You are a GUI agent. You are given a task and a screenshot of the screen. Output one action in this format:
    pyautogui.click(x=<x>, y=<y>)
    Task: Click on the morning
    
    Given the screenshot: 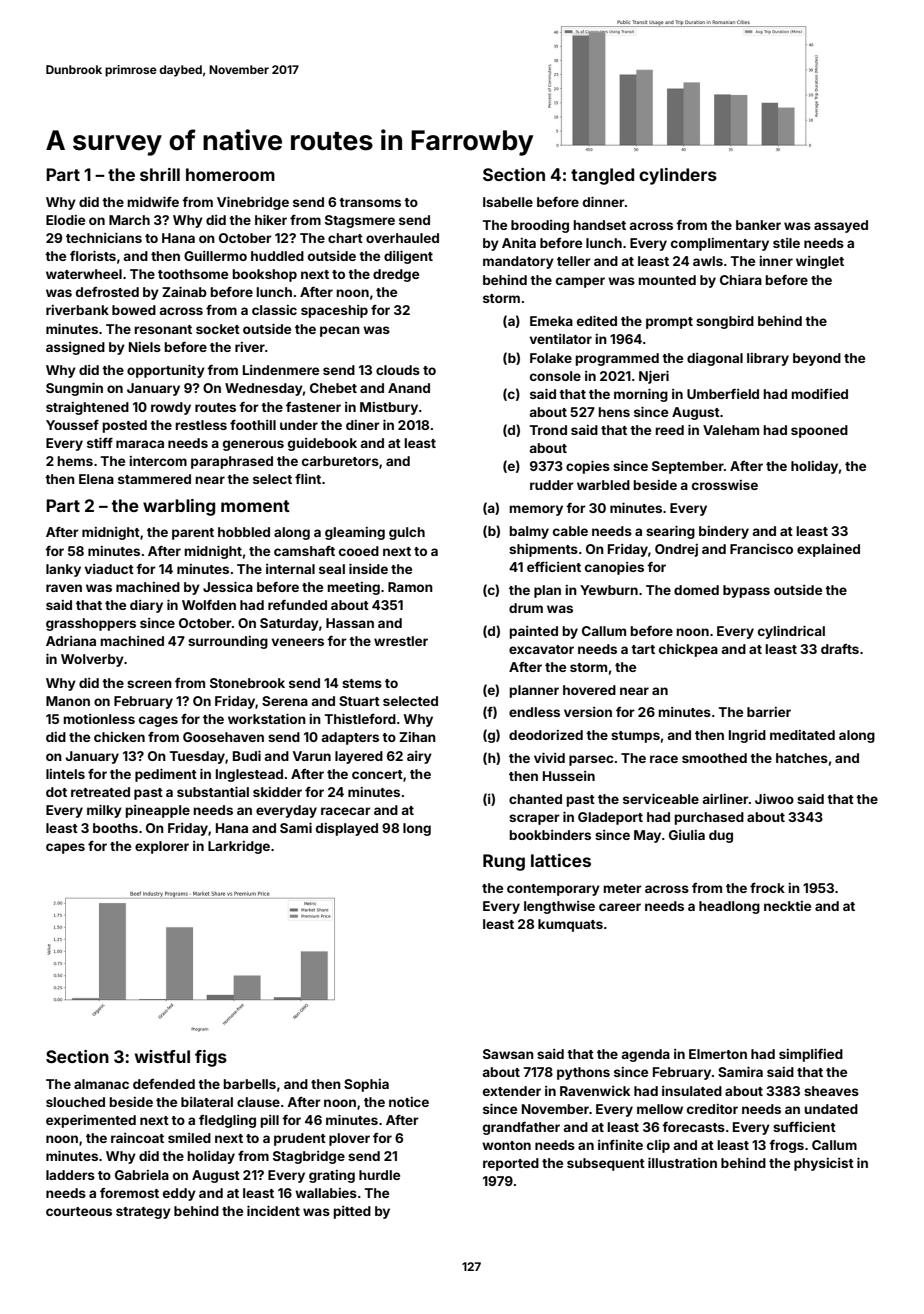 What is the action you would take?
    pyautogui.click(x=641, y=395)
